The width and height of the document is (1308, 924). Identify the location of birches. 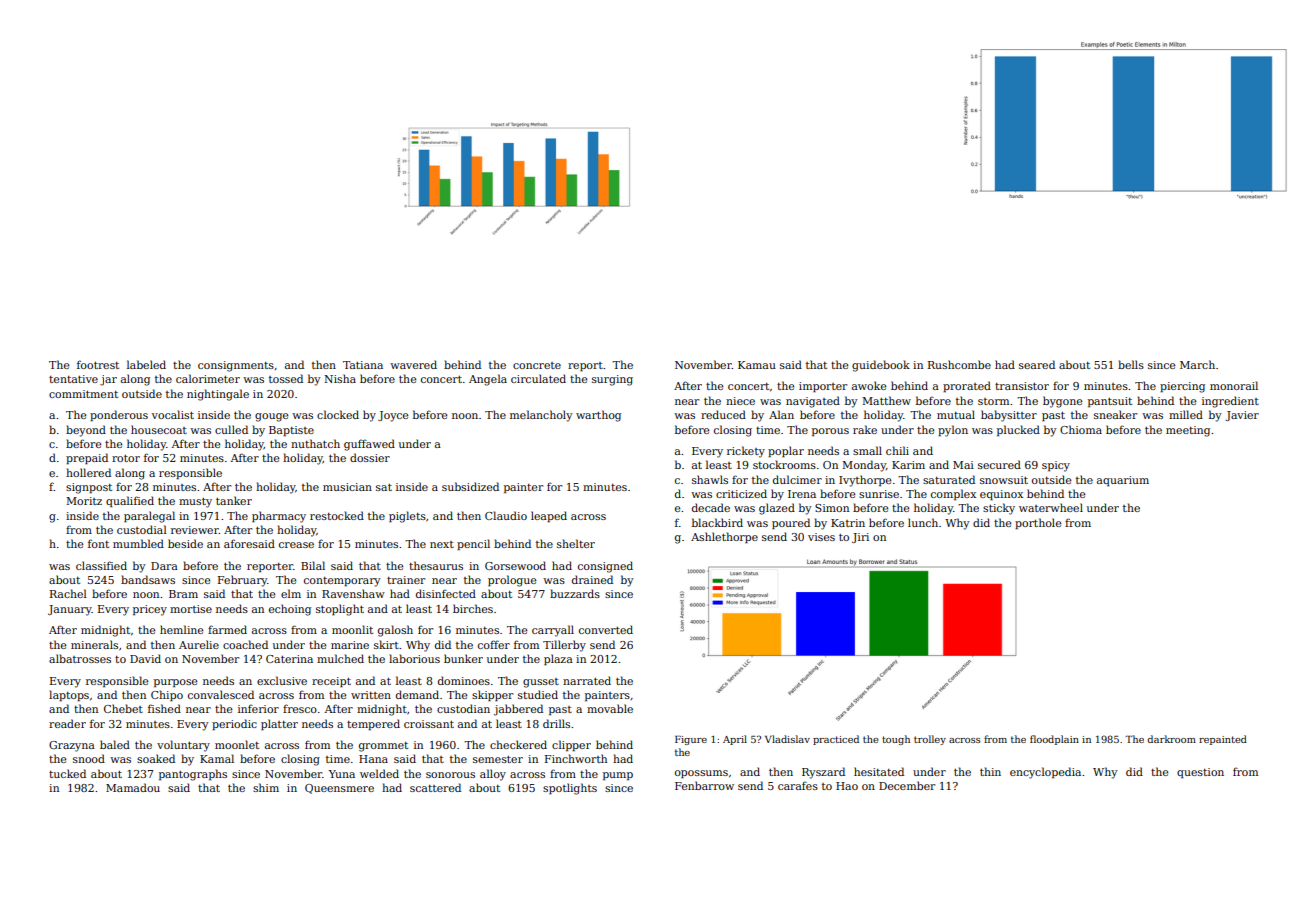
(473, 608).
